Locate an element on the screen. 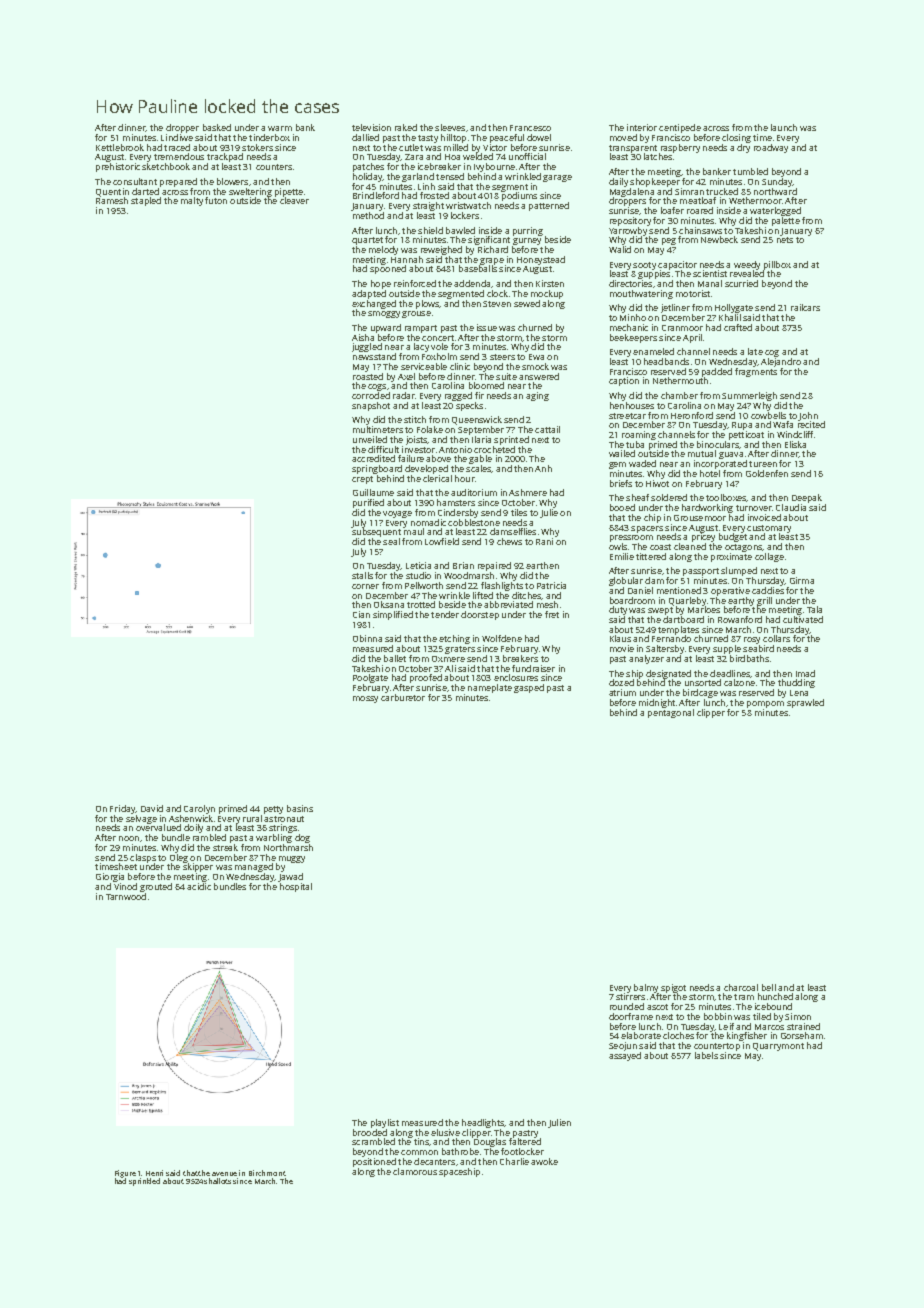  strings is located at coordinates (283, 828).
